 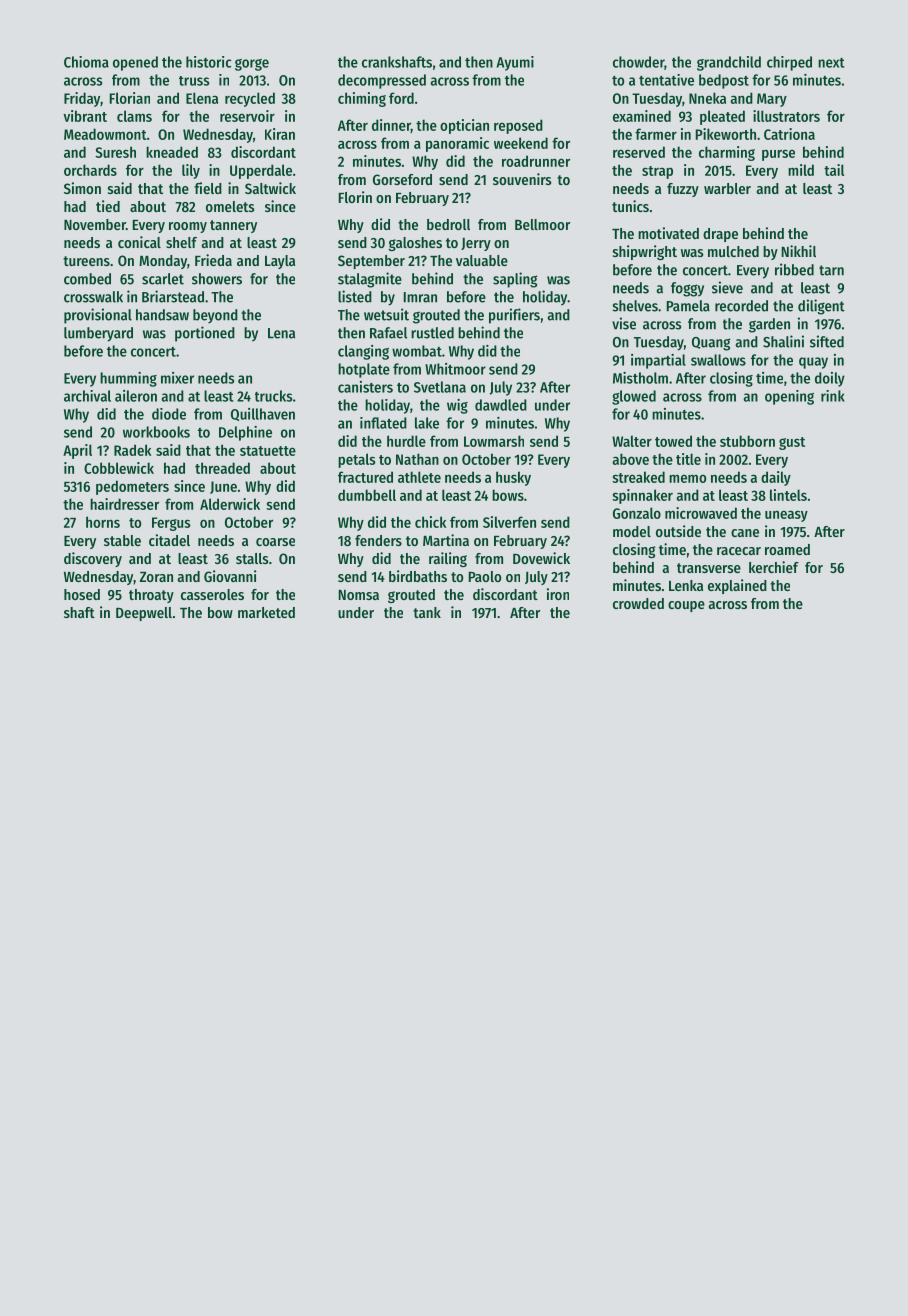 What do you see at coordinates (769, 325) in the document?
I see `garden` at bounding box center [769, 325].
